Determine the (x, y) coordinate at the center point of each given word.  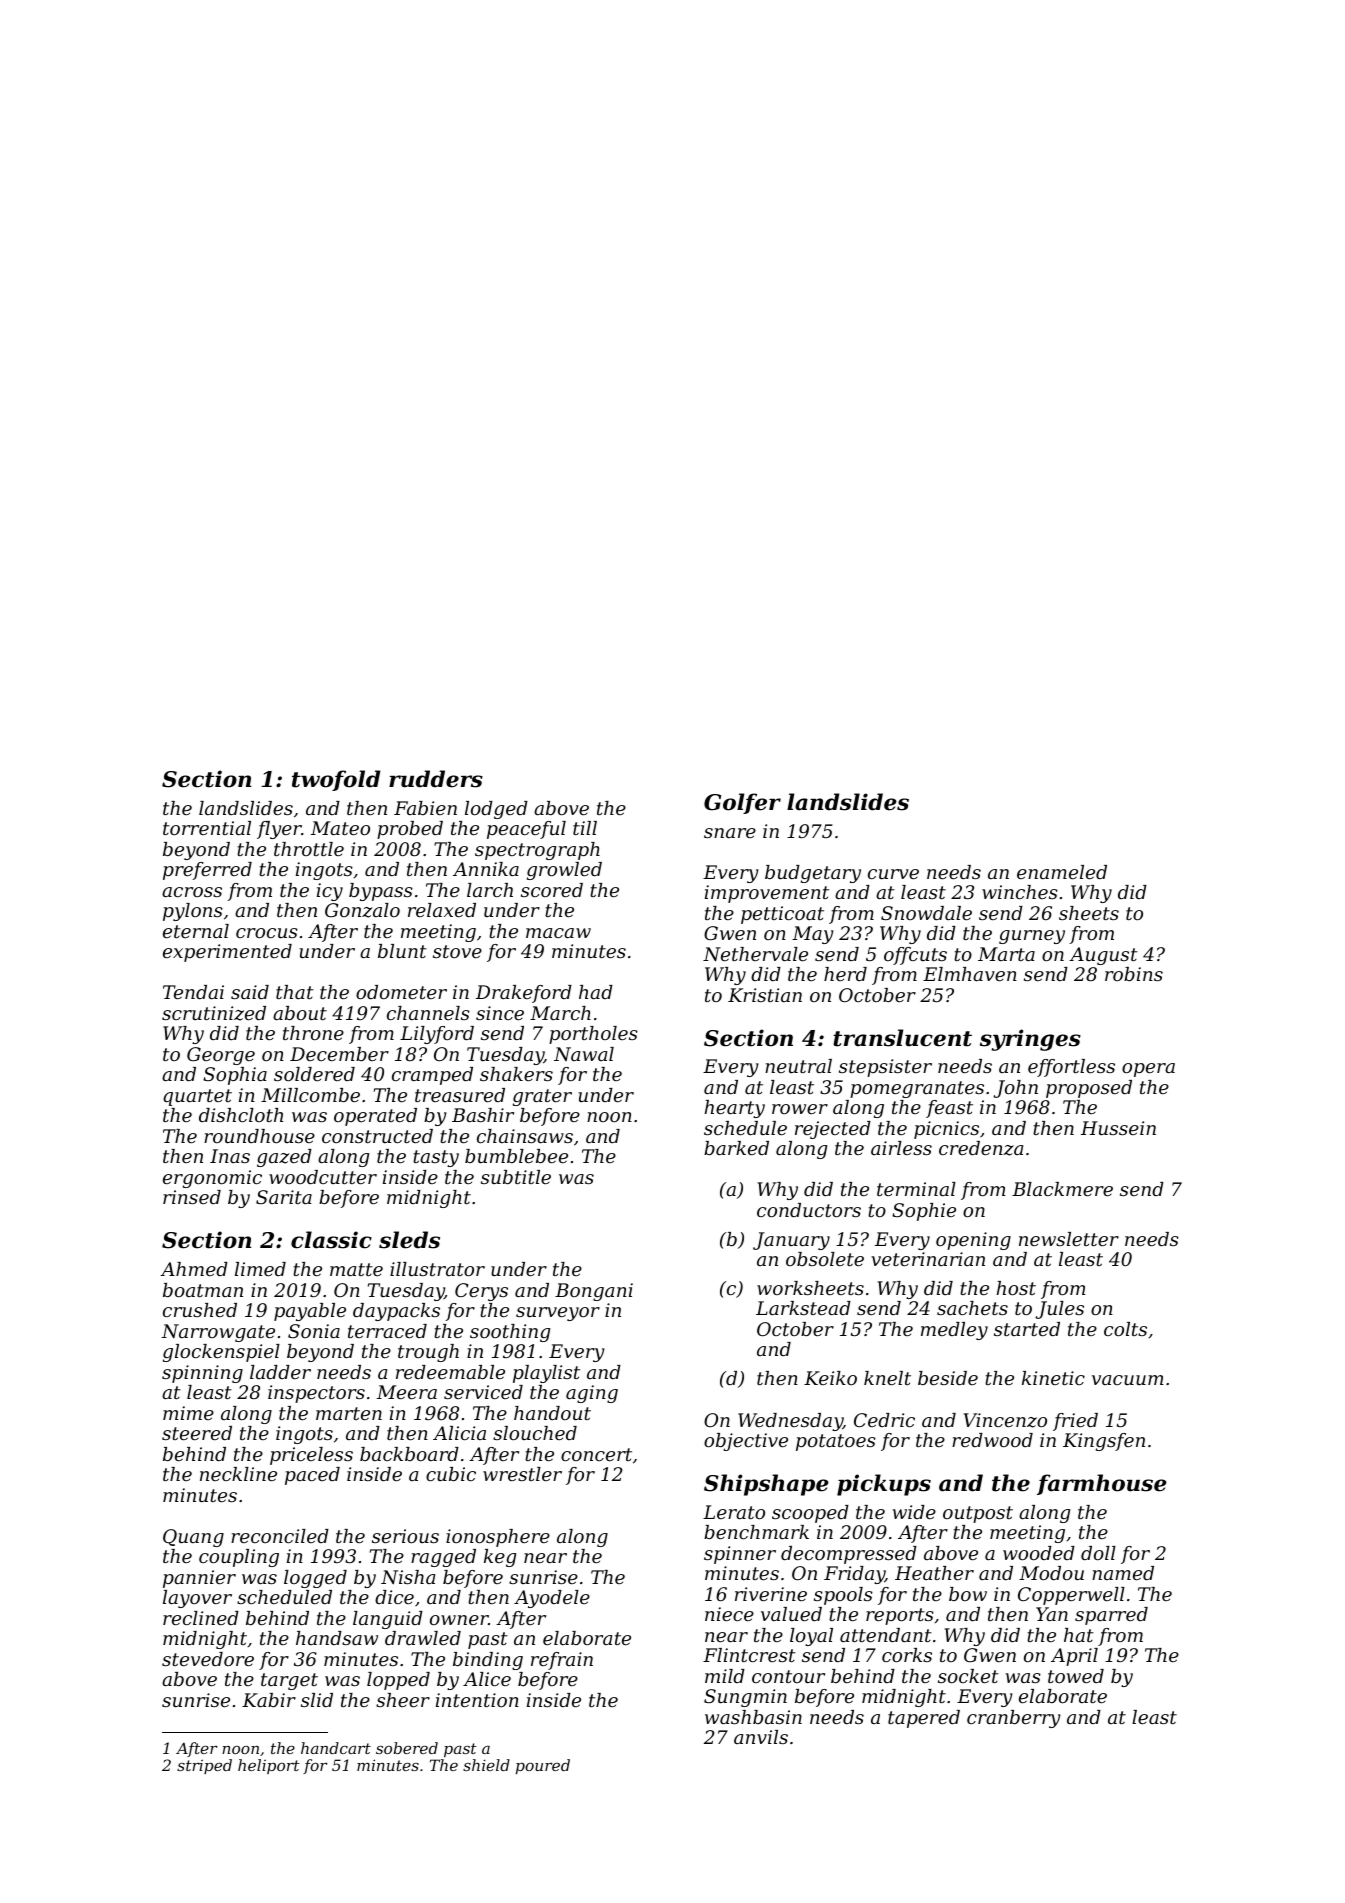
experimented (227, 953)
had (596, 992)
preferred (207, 871)
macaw (558, 933)
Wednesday (790, 1422)
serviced (483, 1392)
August (1103, 956)
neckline (238, 1474)
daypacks (396, 1312)
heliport (269, 1766)
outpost (978, 1514)
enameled (1062, 872)
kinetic (1053, 1378)
